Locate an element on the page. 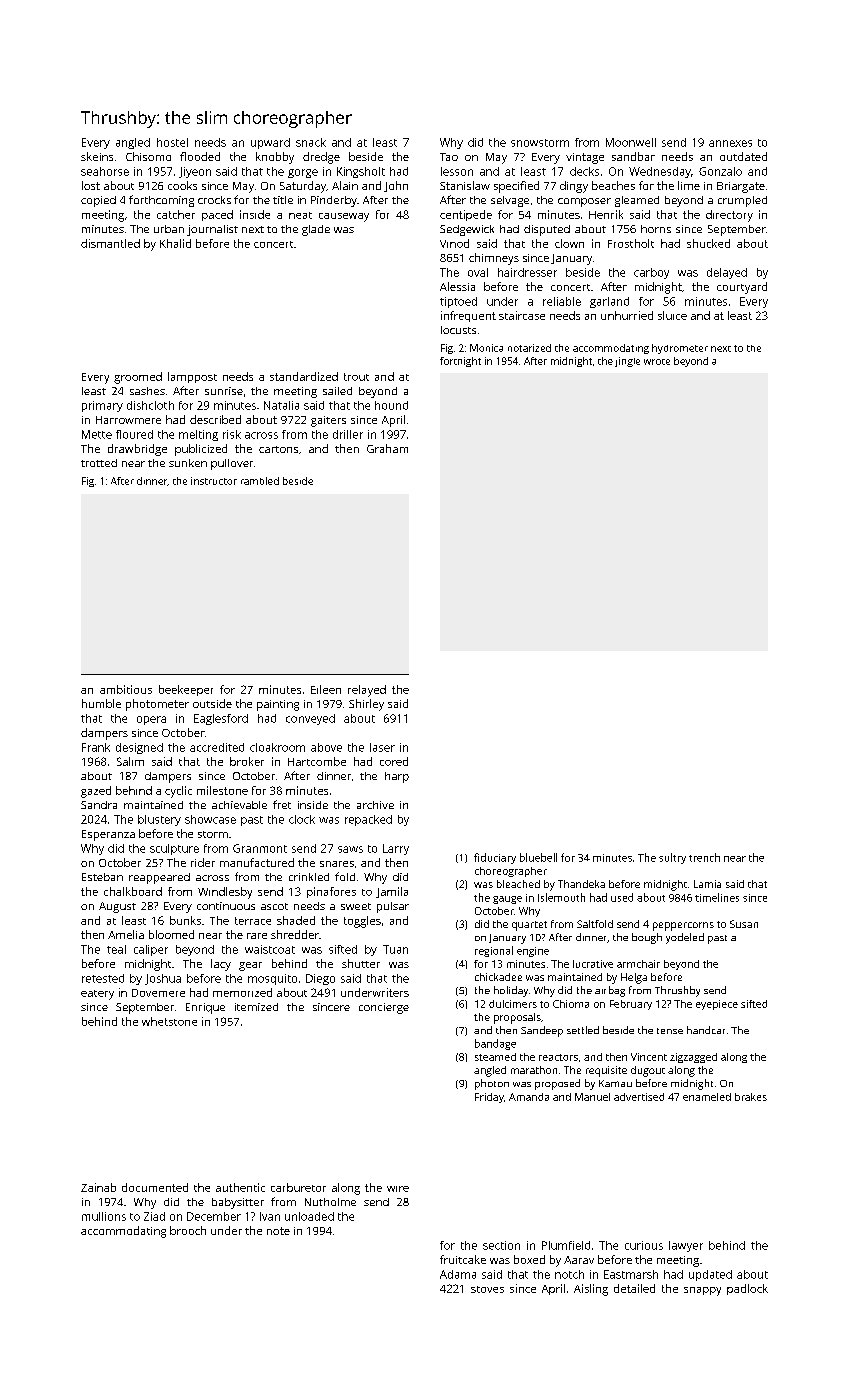 This image has height=1400, width=849. Kingsholt is located at coordinates (361, 172).
